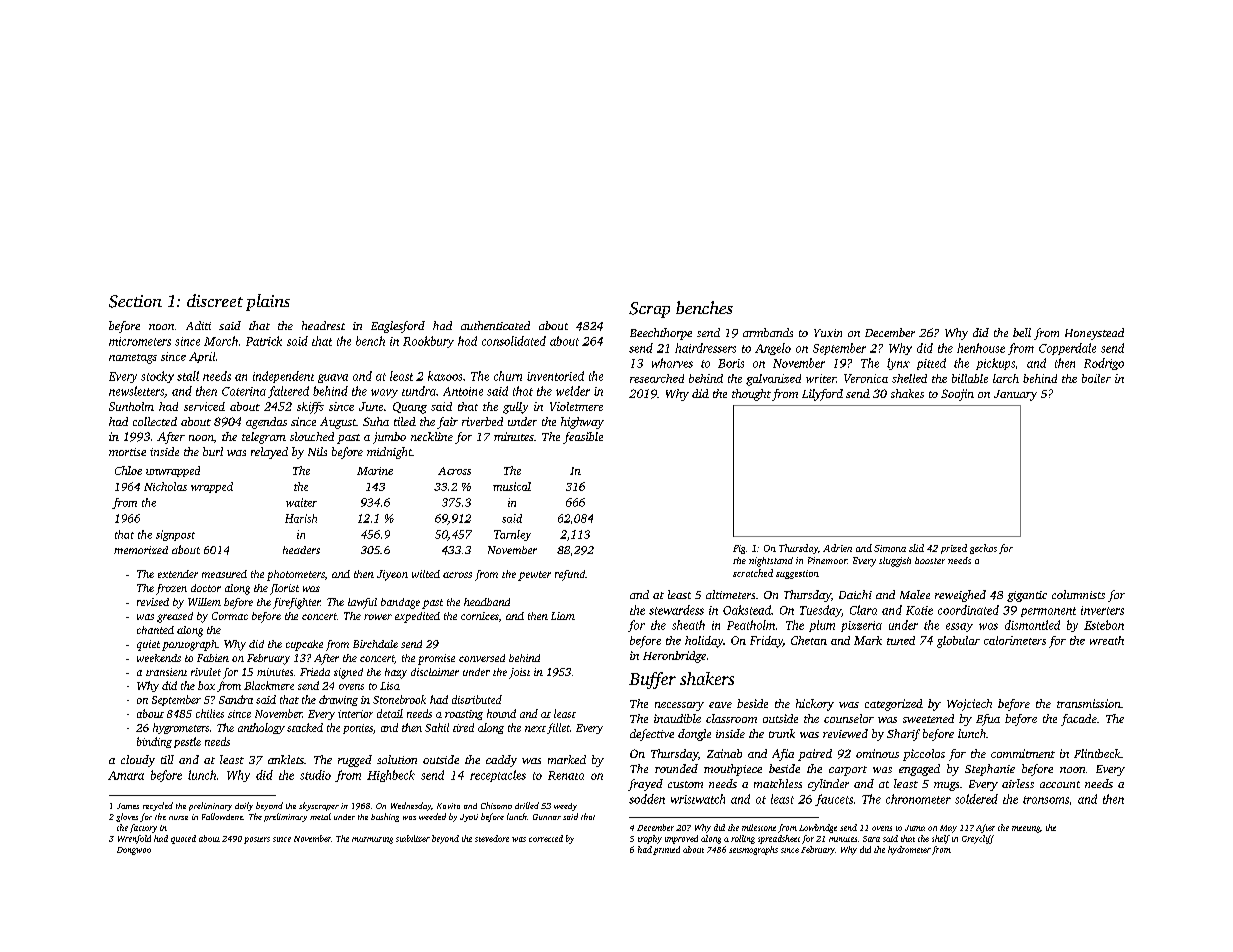  I want to click on Fallowdene, so click(222, 816).
